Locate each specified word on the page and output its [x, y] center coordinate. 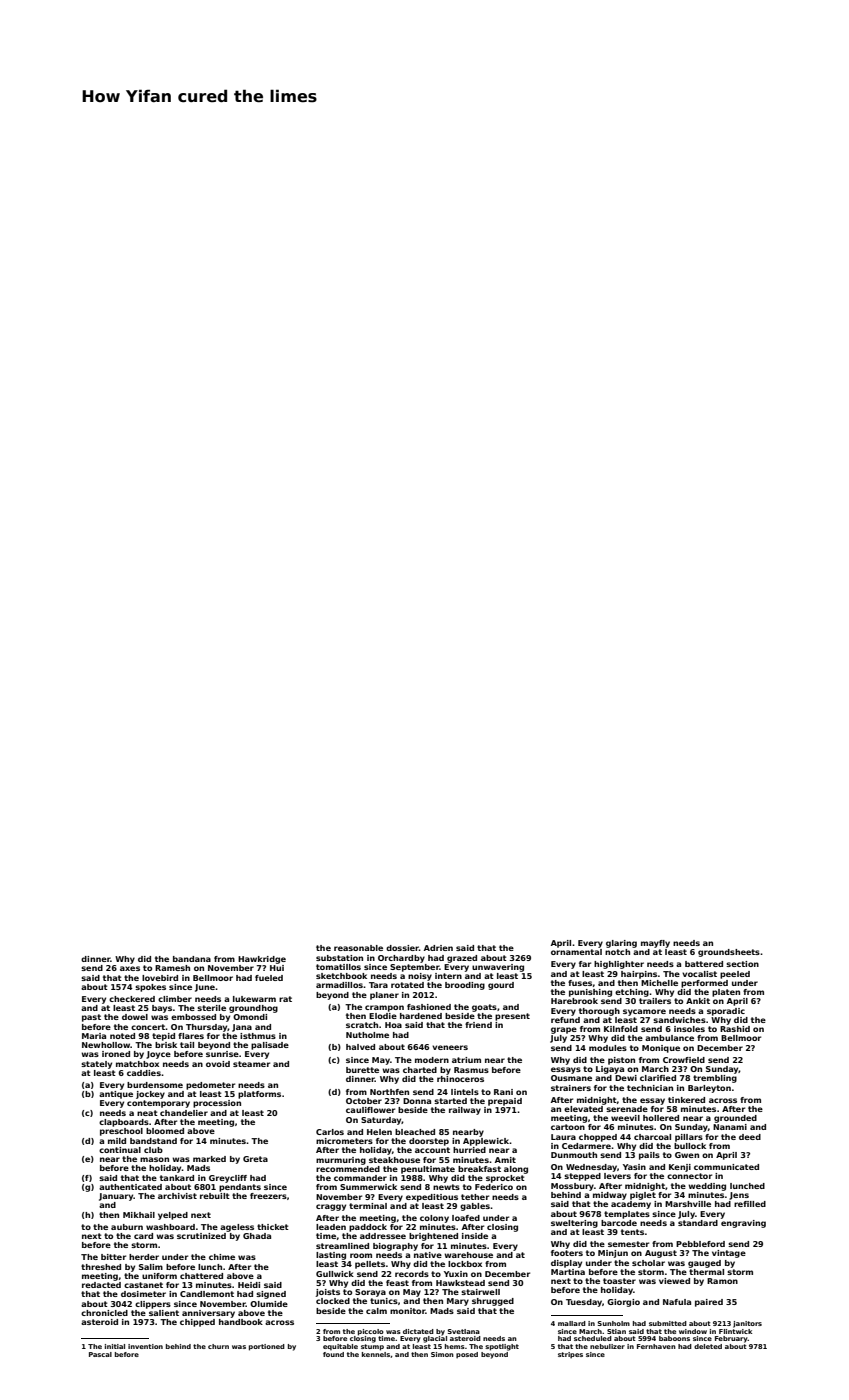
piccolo [371, 1332]
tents [632, 1232]
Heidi [249, 1285]
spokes [150, 988]
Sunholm [613, 1323]
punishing [590, 993]
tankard [177, 1178]
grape [564, 1030]
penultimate [428, 1170]
